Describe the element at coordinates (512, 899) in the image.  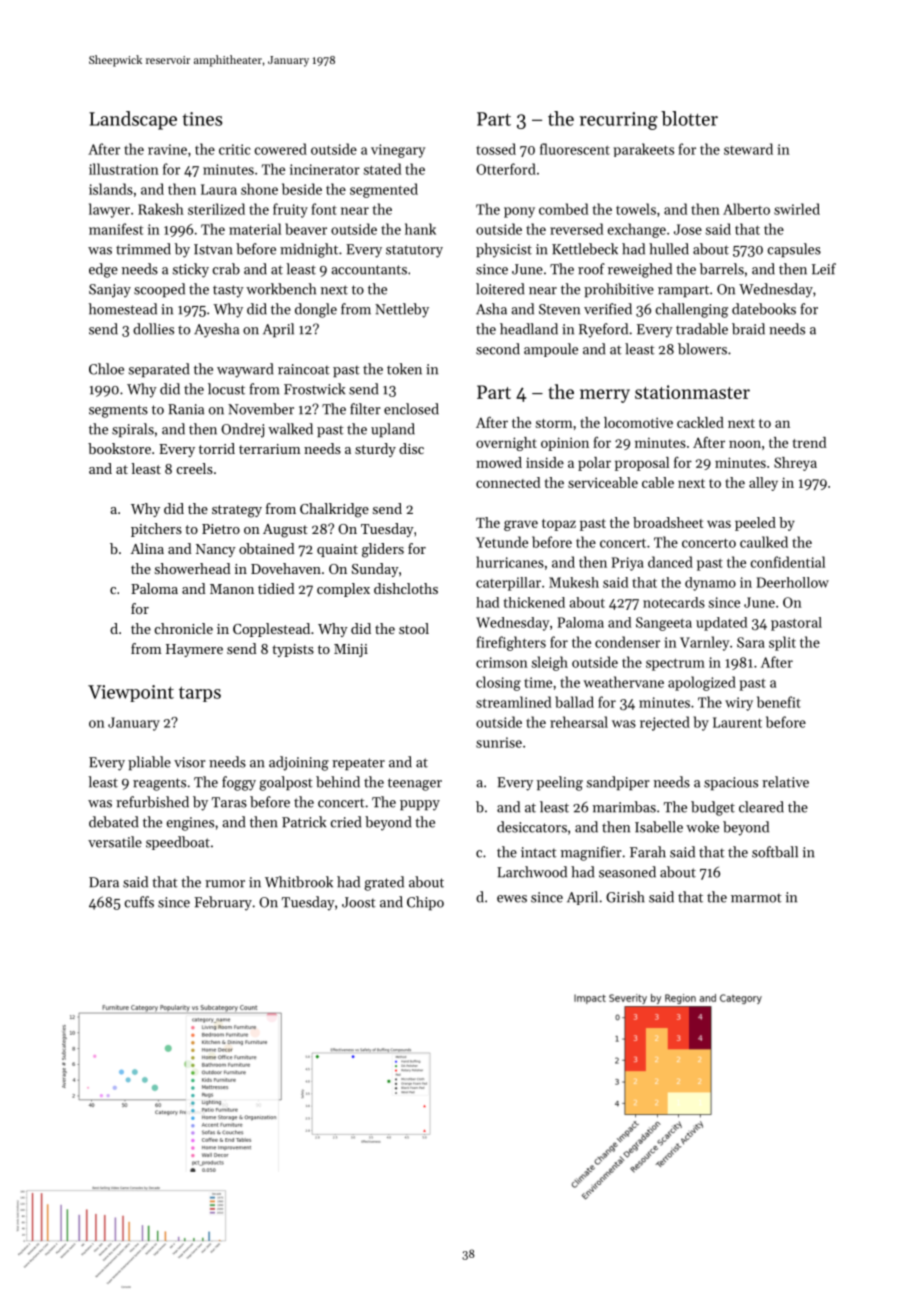
I see `ewes` at that location.
